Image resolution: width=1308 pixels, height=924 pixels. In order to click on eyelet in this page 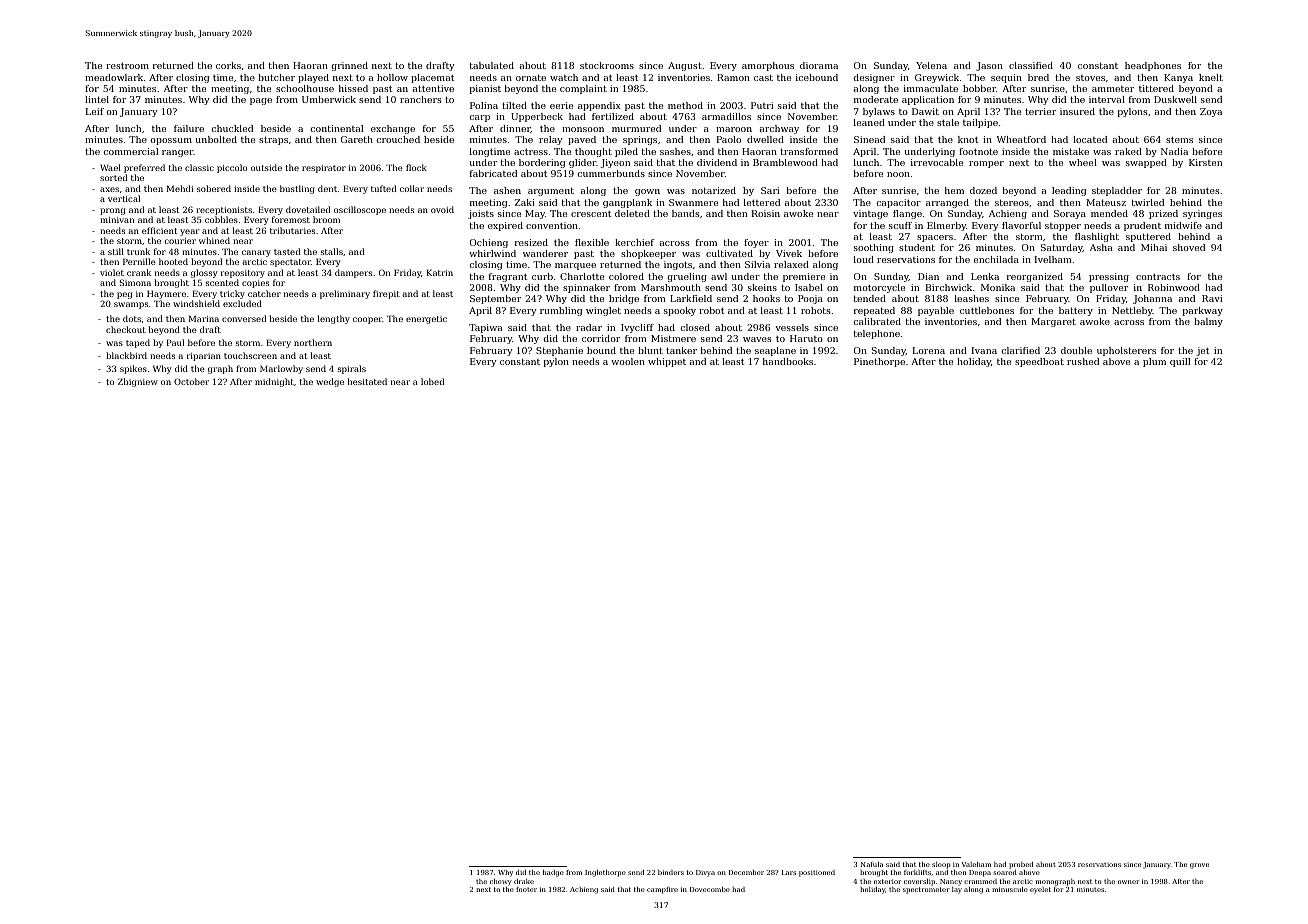, I will do `click(1040, 890)`.
